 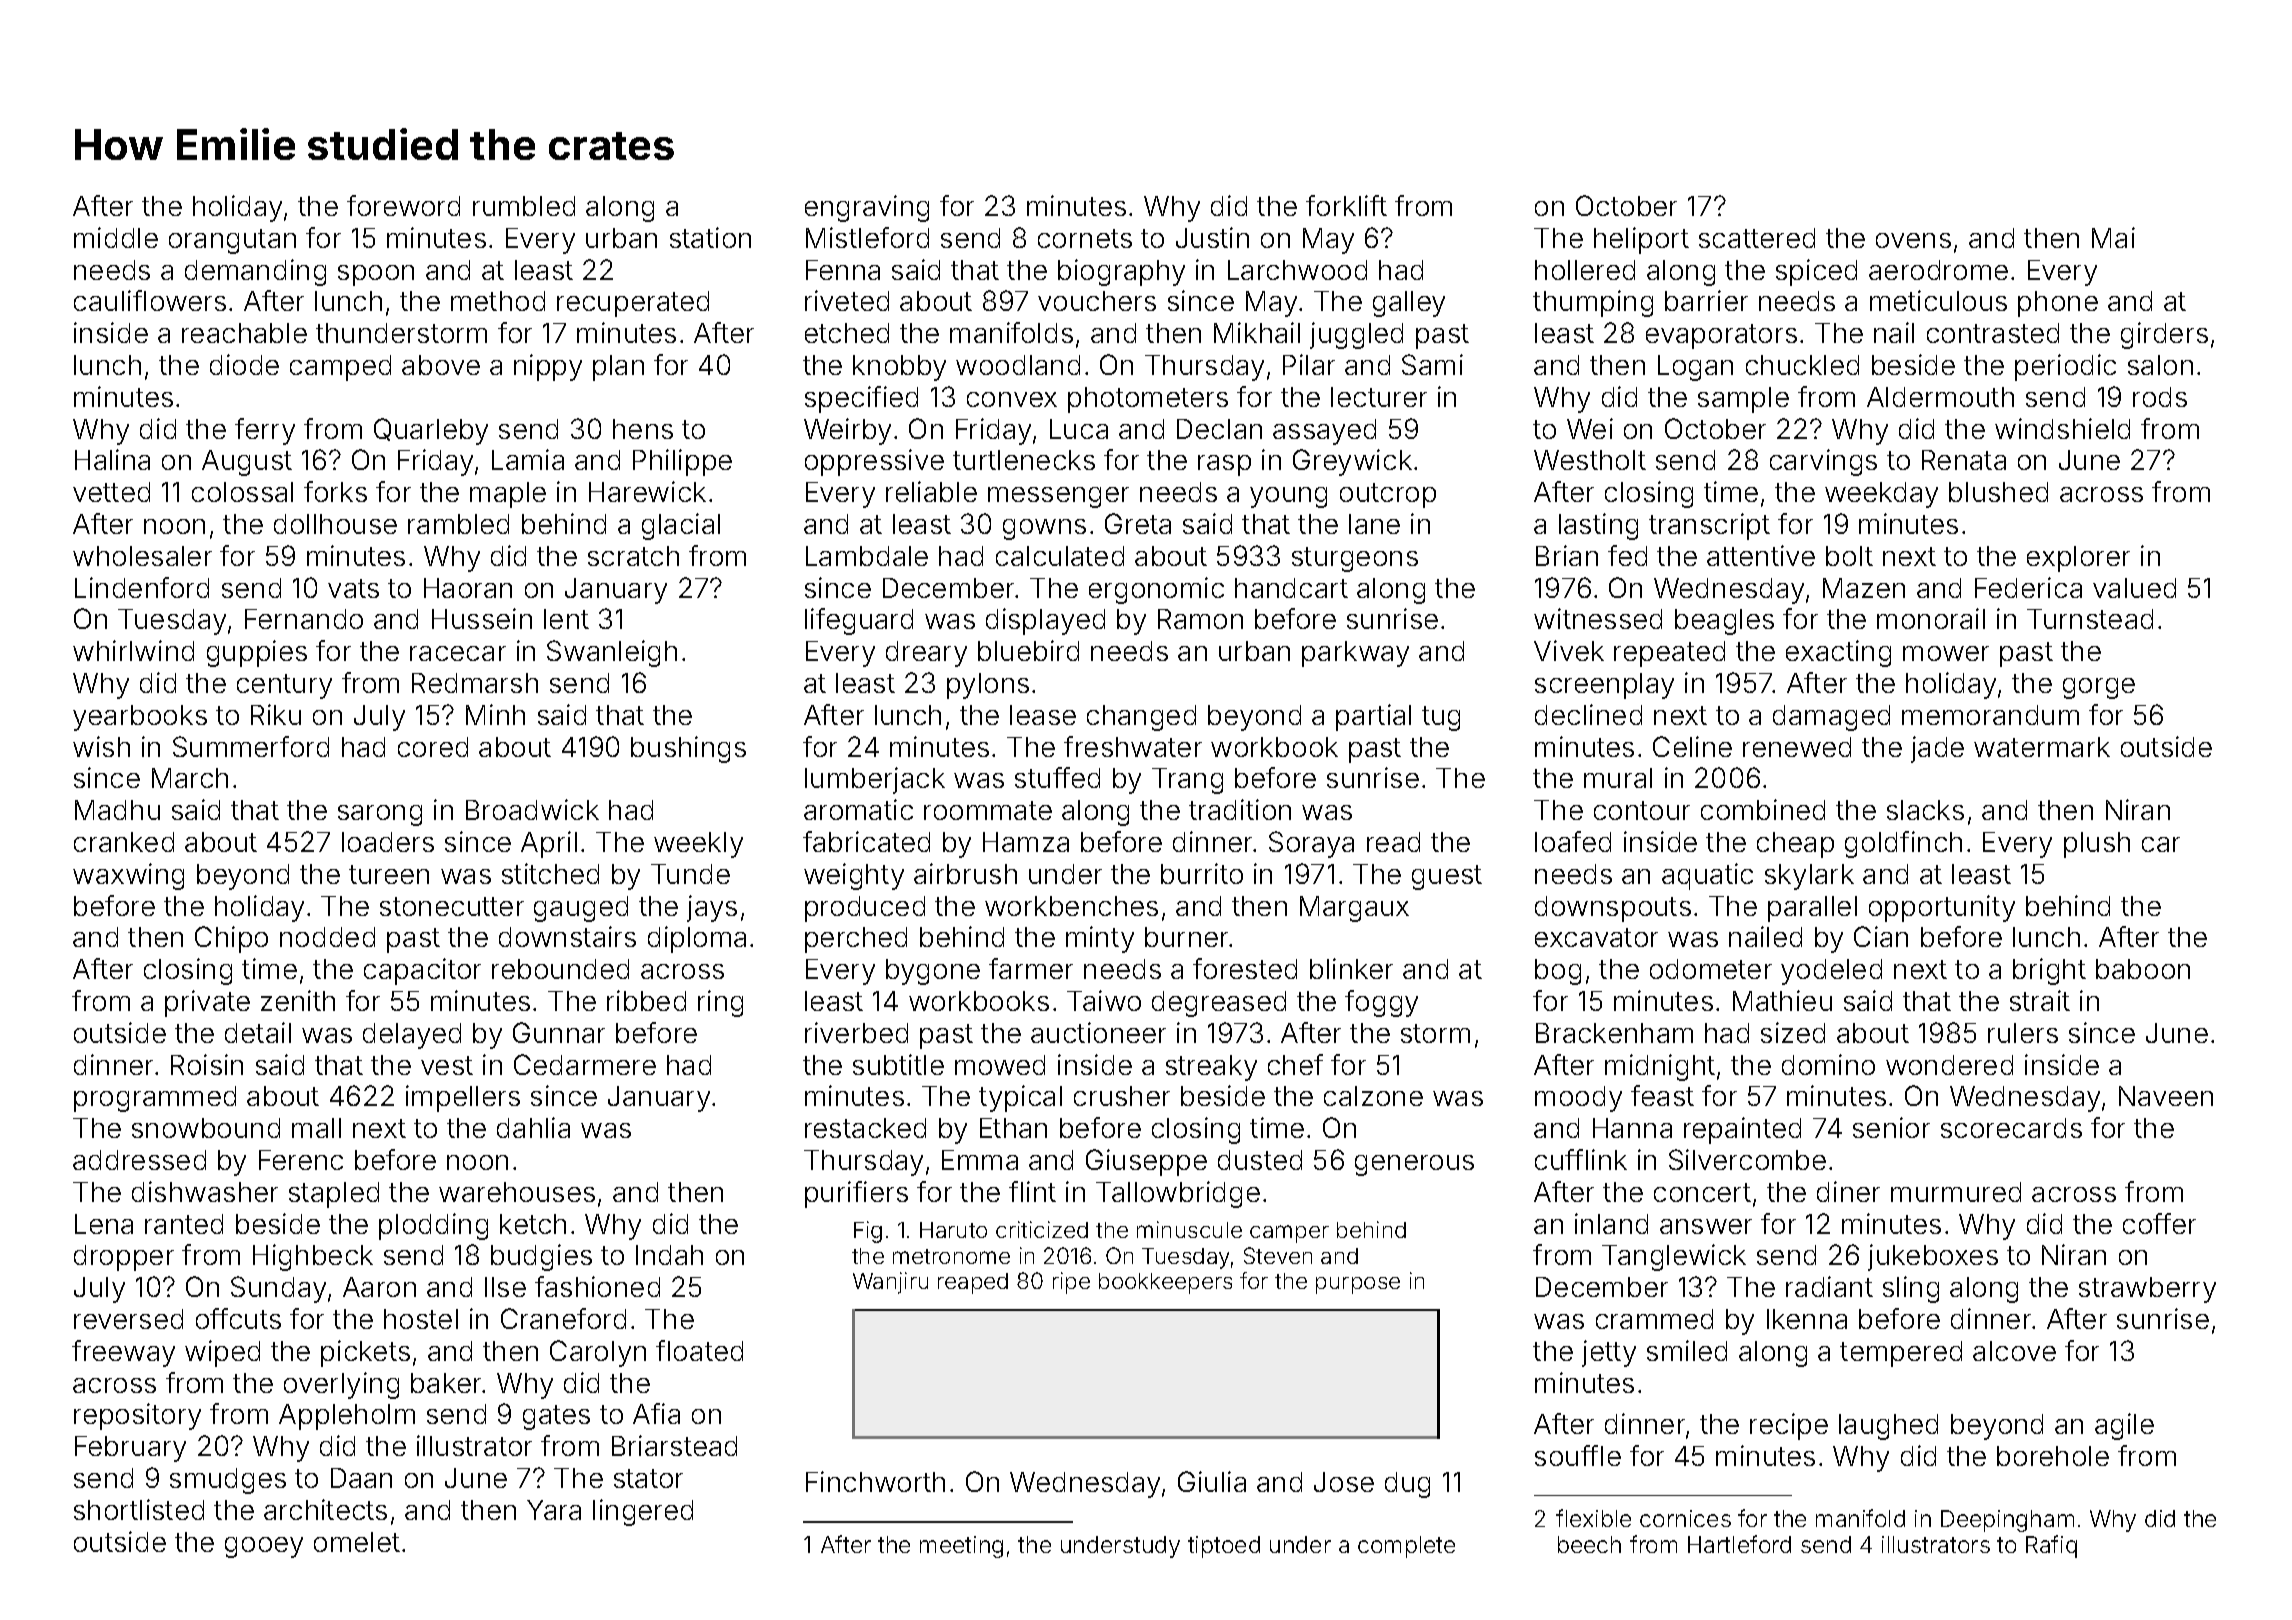 I want to click on monorail, so click(x=1931, y=618).
